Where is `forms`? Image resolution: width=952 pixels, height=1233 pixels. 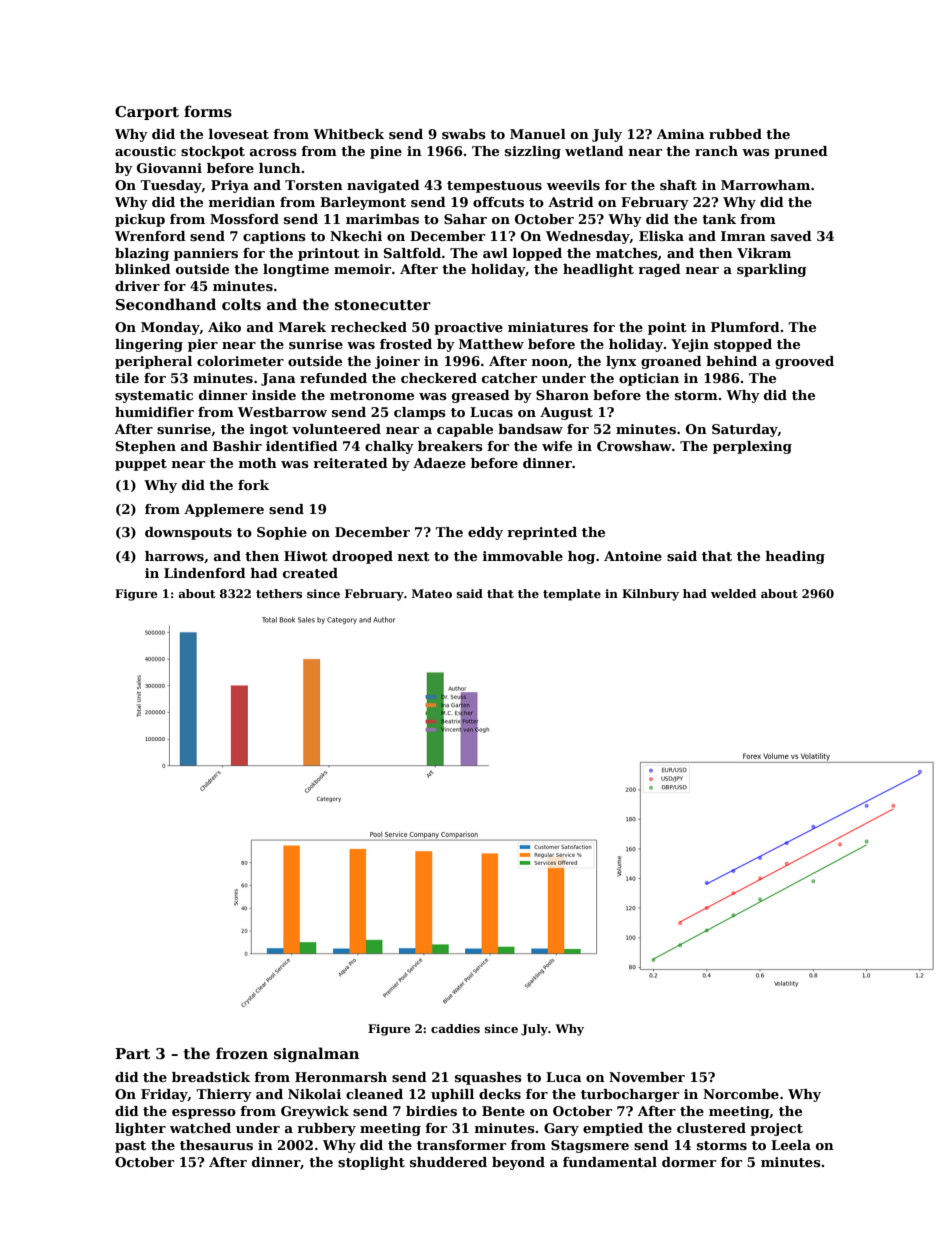 forms is located at coordinates (208, 111).
